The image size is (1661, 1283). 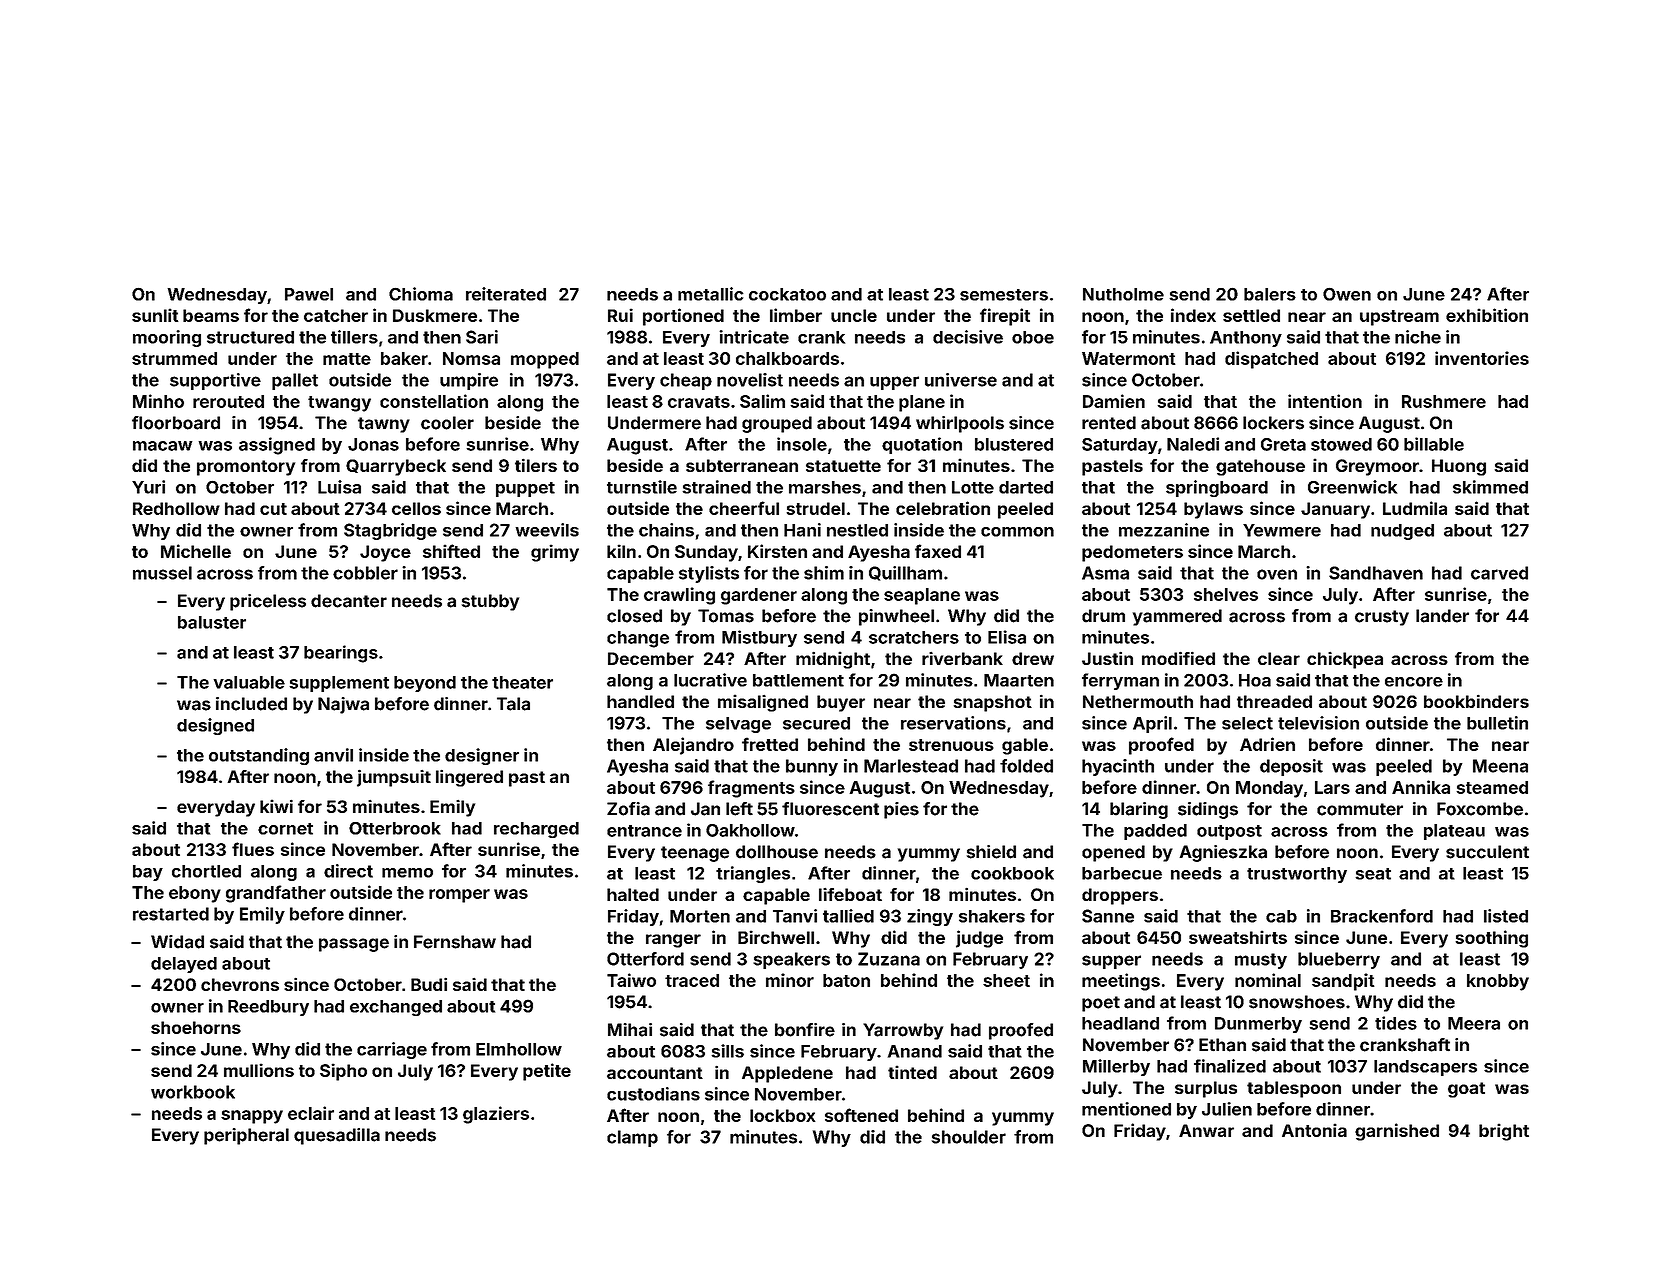 What do you see at coordinates (309, 294) in the screenshot?
I see `Pawel` at bounding box center [309, 294].
